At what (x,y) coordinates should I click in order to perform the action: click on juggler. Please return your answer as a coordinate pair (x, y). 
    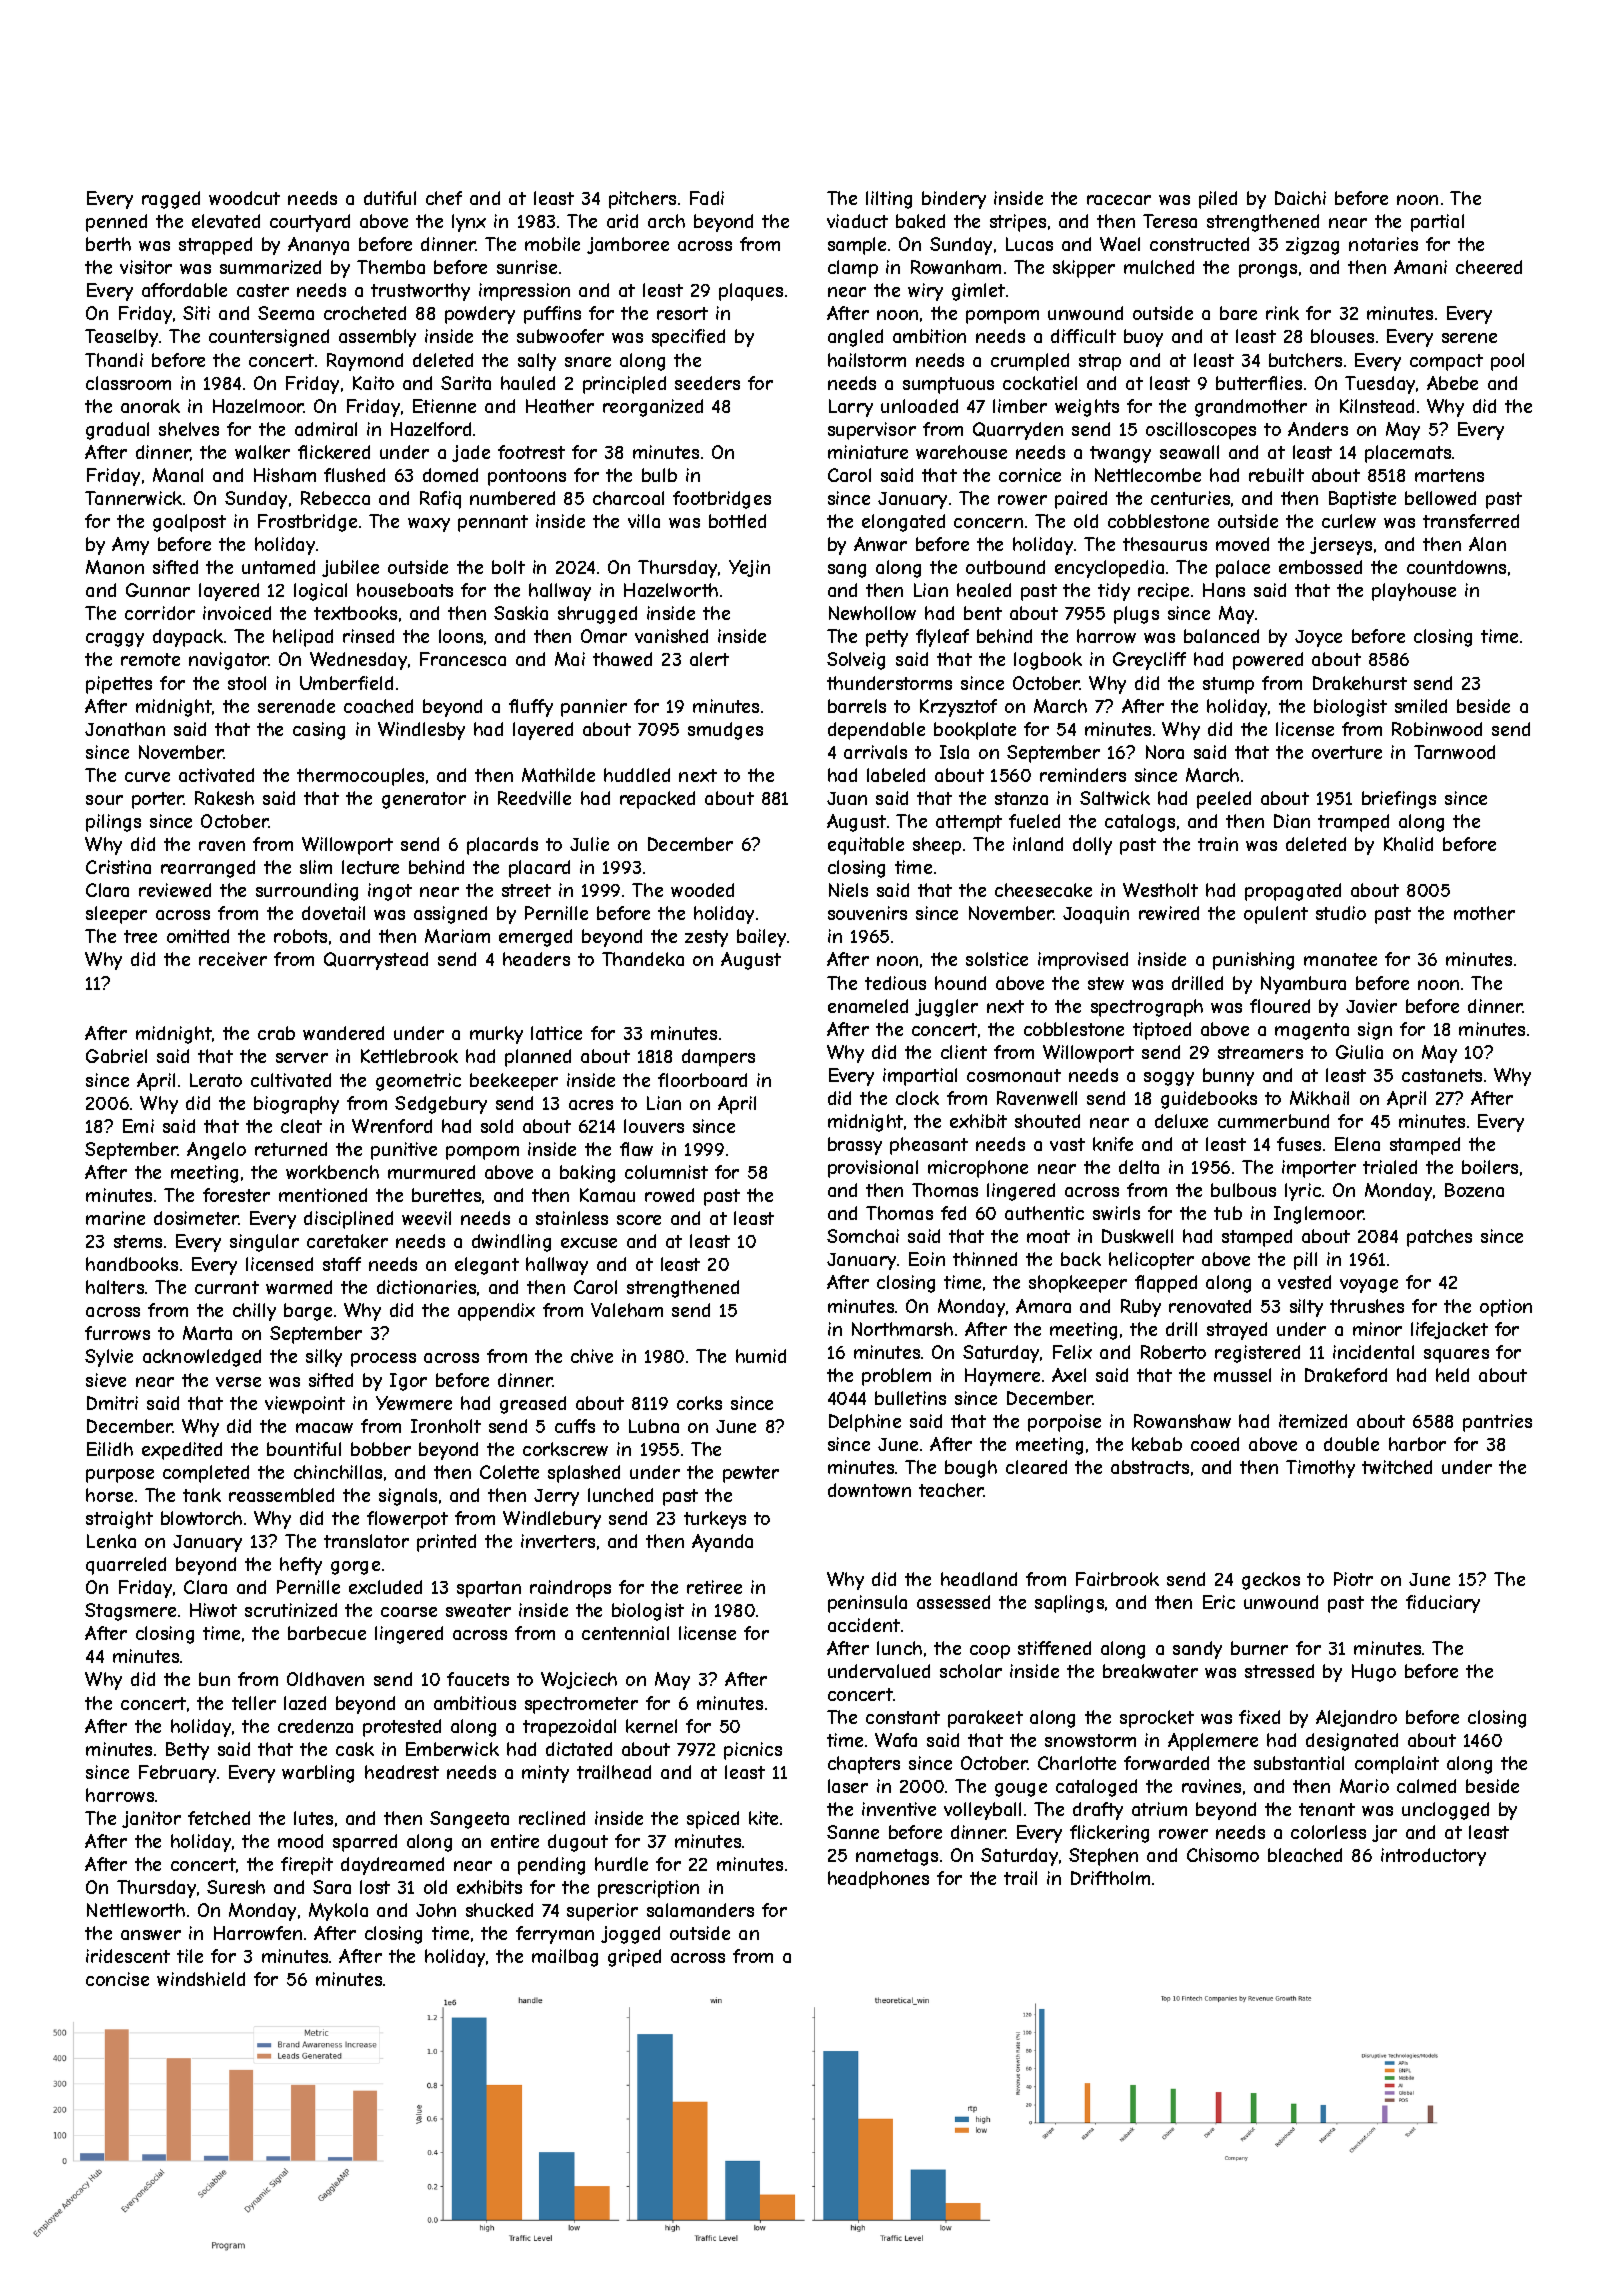
    Looking at the image, I should click on (946, 1008).
